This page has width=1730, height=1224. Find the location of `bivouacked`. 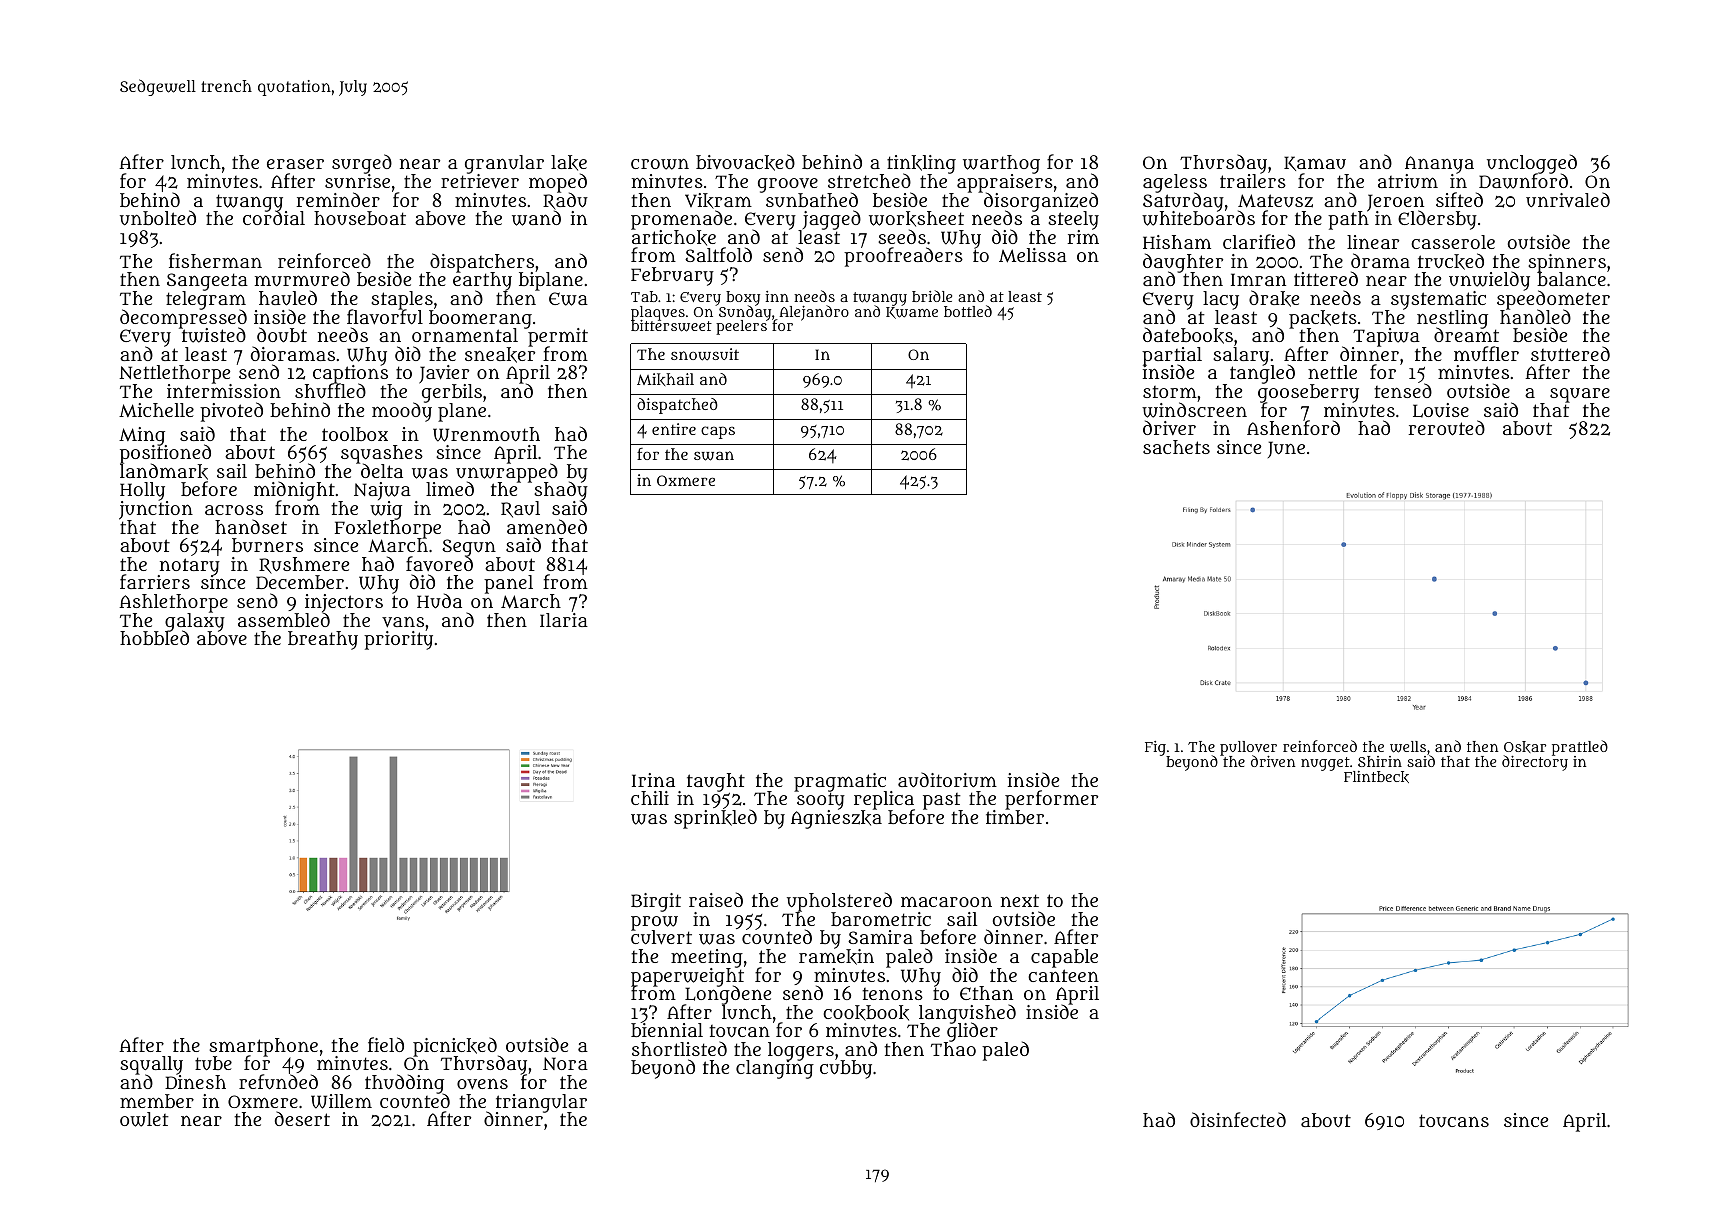

bivouacked is located at coordinates (745, 162).
